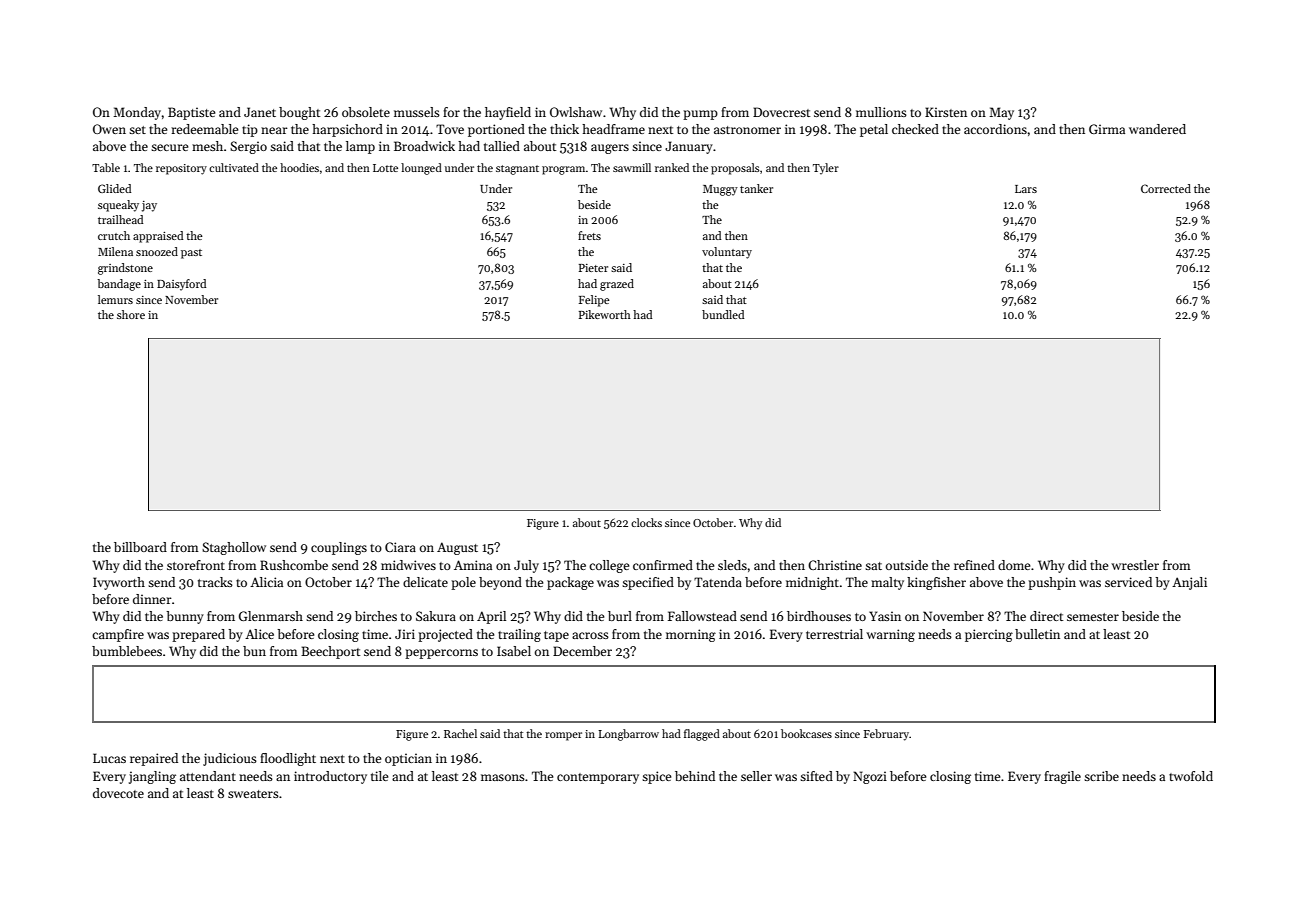 The image size is (1308, 924). Describe the element at coordinates (781, 112) in the screenshot. I see `Dovecrest` at that location.
